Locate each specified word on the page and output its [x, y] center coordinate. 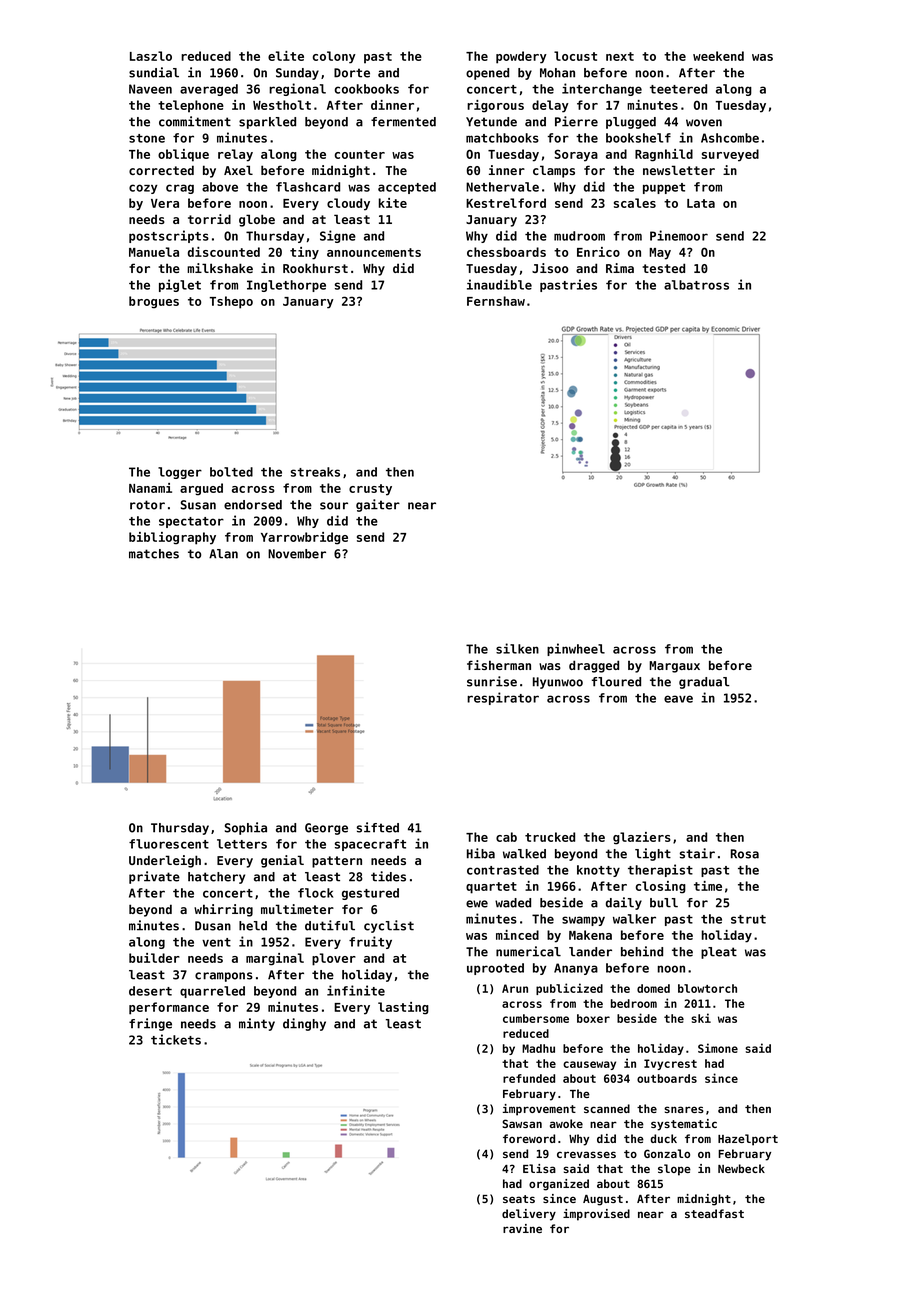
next [620, 56]
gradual [704, 683]
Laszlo [151, 56]
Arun [515, 988]
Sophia [246, 828]
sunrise [492, 681]
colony [334, 57]
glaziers [642, 838]
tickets [176, 1039]
